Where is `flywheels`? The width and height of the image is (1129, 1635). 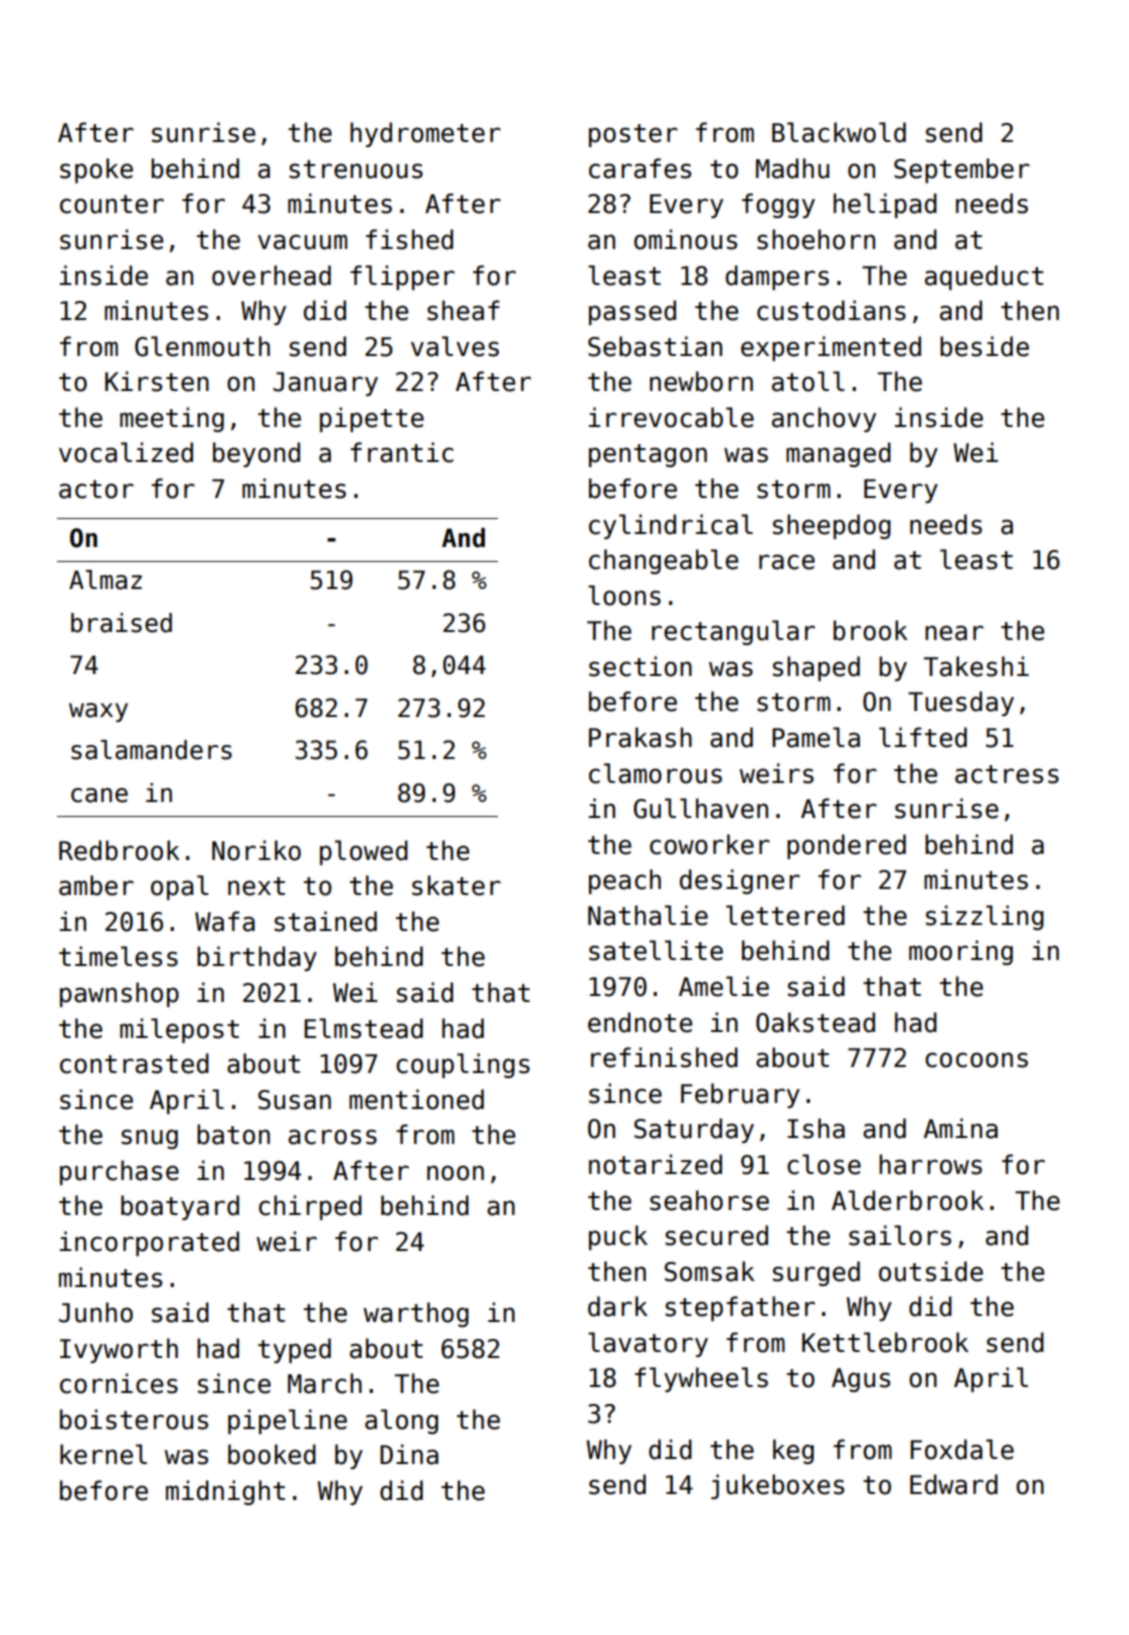
flywheels is located at coordinates (701, 1379).
